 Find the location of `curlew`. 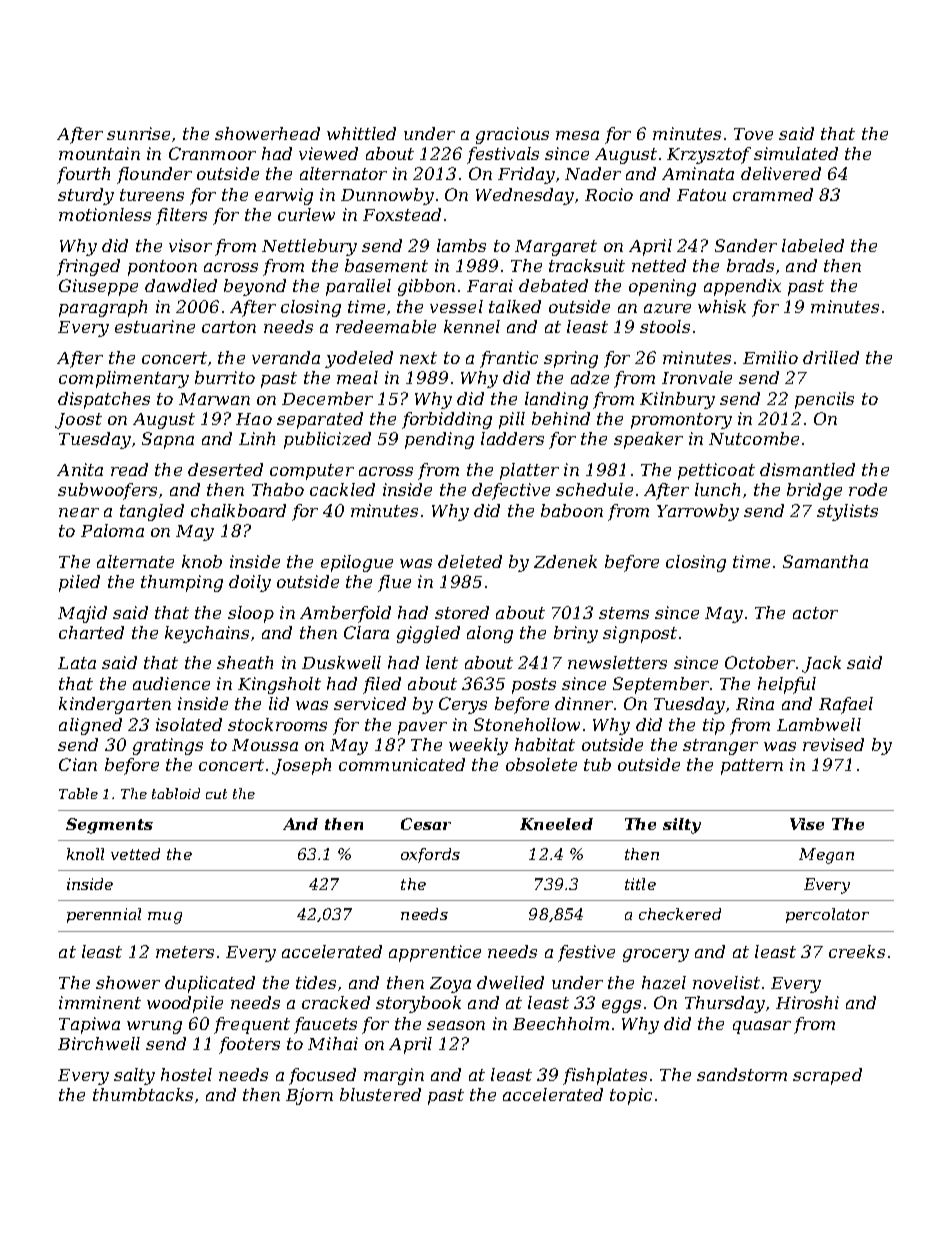

curlew is located at coordinates (306, 214).
